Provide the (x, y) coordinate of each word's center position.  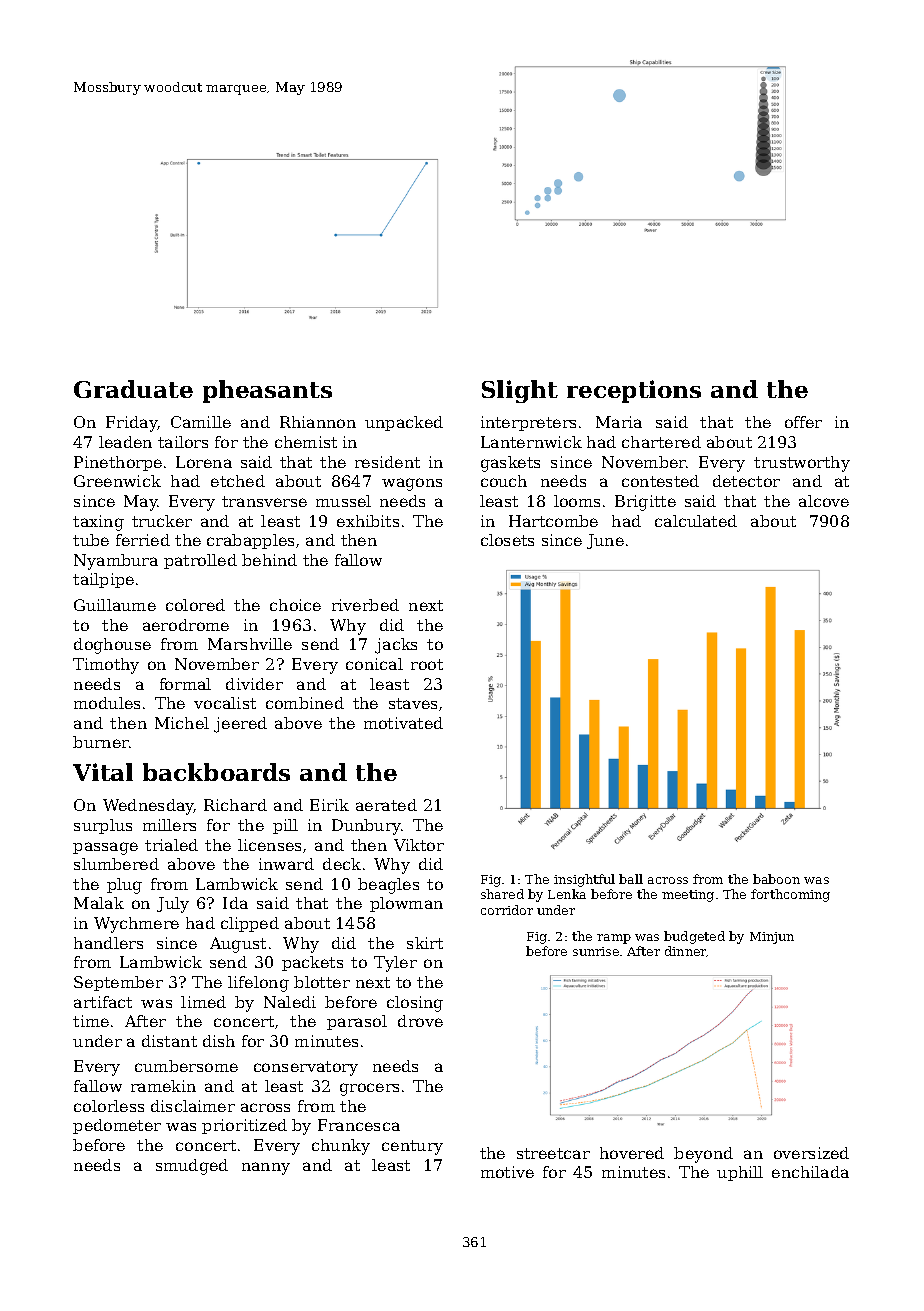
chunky (341, 1147)
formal (185, 684)
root (427, 664)
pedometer (117, 1126)
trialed (171, 845)
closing (415, 1004)
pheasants (267, 391)
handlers (108, 943)
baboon (776, 879)
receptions (634, 391)
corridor (507, 910)
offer (803, 422)
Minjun (772, 938)
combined (305, 703)
